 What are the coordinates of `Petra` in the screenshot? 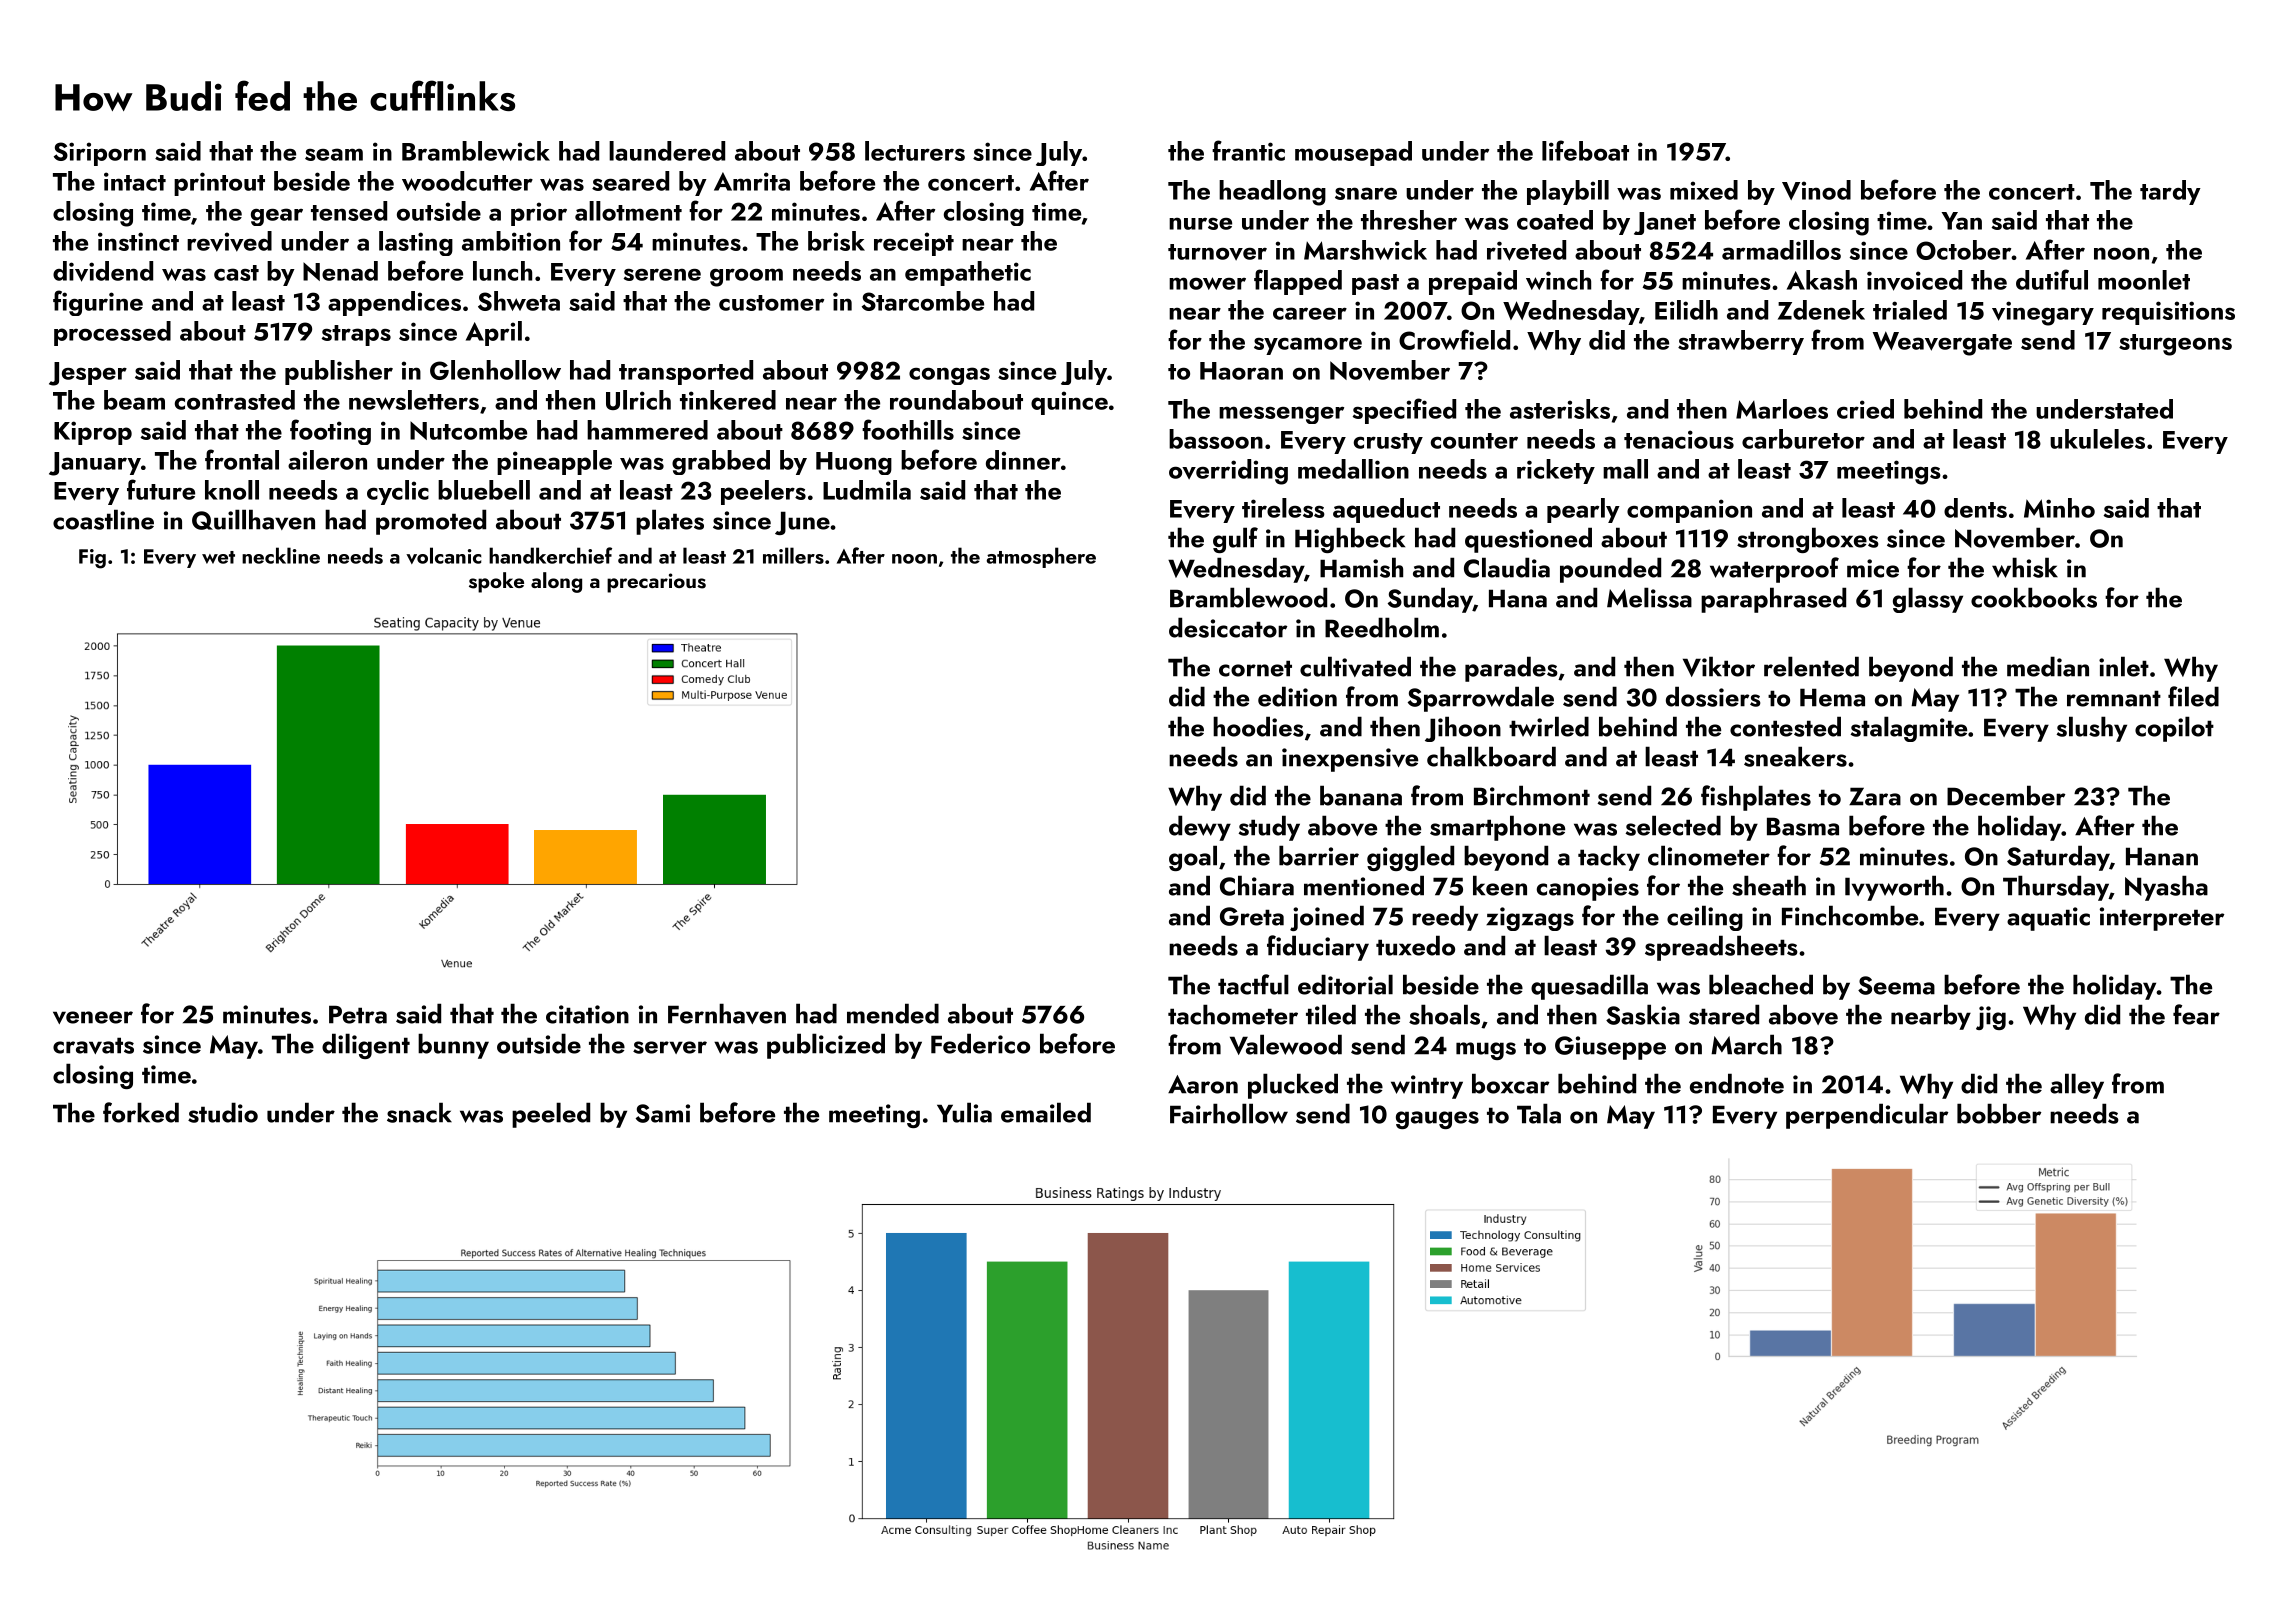 It's located at (358, 1014).
